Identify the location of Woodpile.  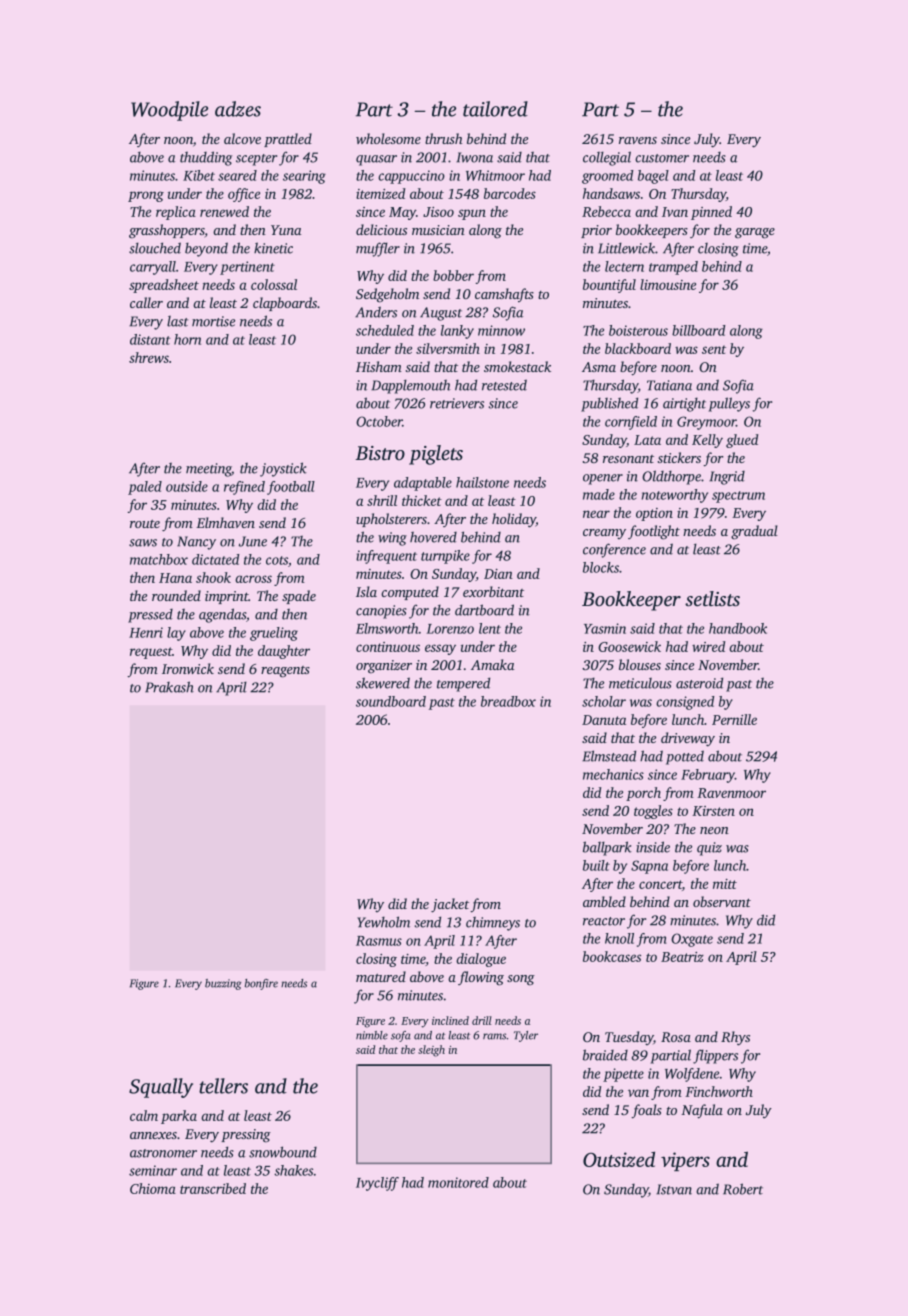
(169, 111).
